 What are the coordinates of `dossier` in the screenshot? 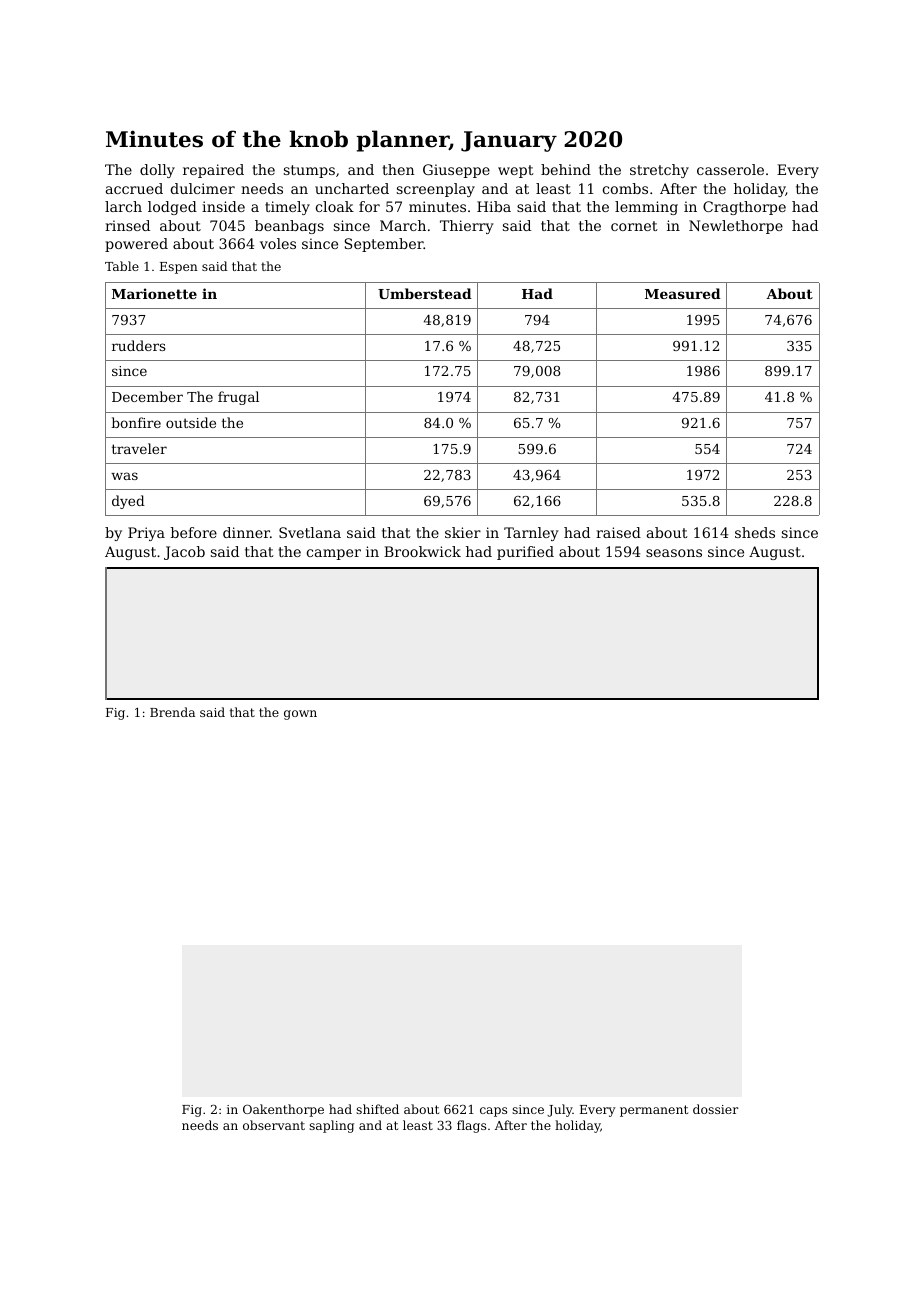 It's located at (715, 1109).
